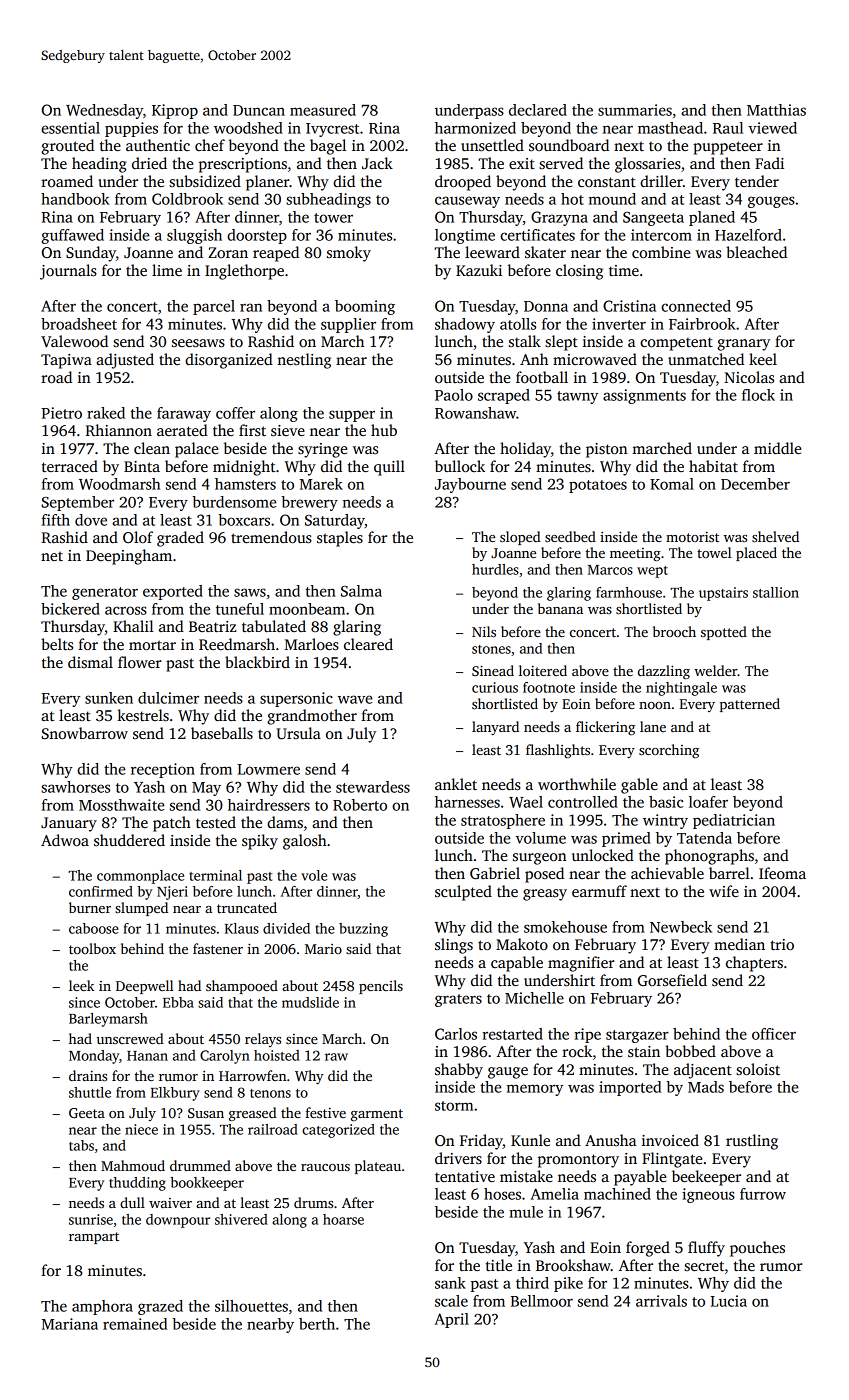 The image size is (849, 1400). Describe the element at coordinates (105, 593) in the image. I see `generator` at that location.
